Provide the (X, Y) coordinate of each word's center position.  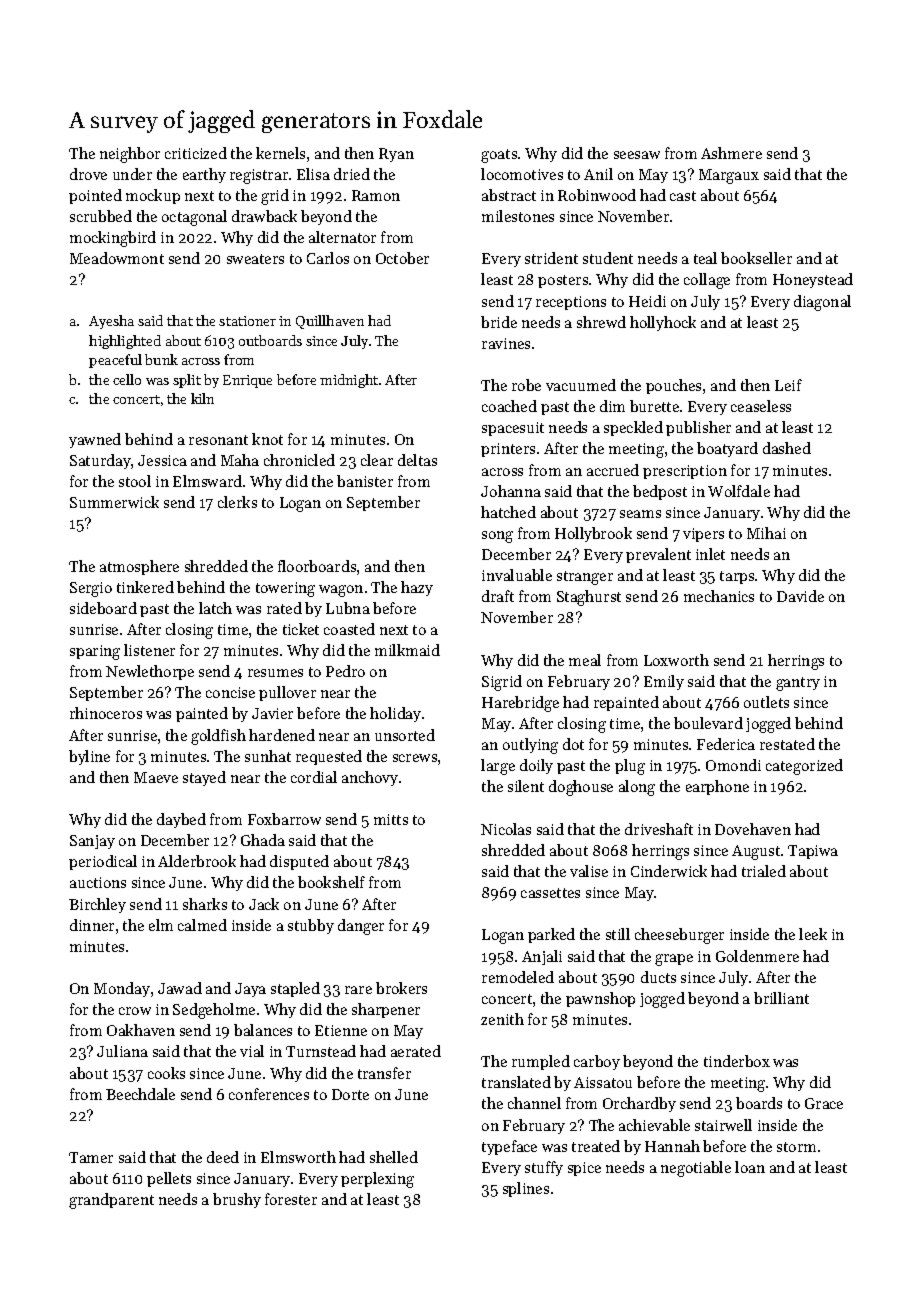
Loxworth (676, 660)
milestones (518, 216)
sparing (95, 652)
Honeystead (813, 280)
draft (498, 596)
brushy (237, 1200)
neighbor (130, 155)
